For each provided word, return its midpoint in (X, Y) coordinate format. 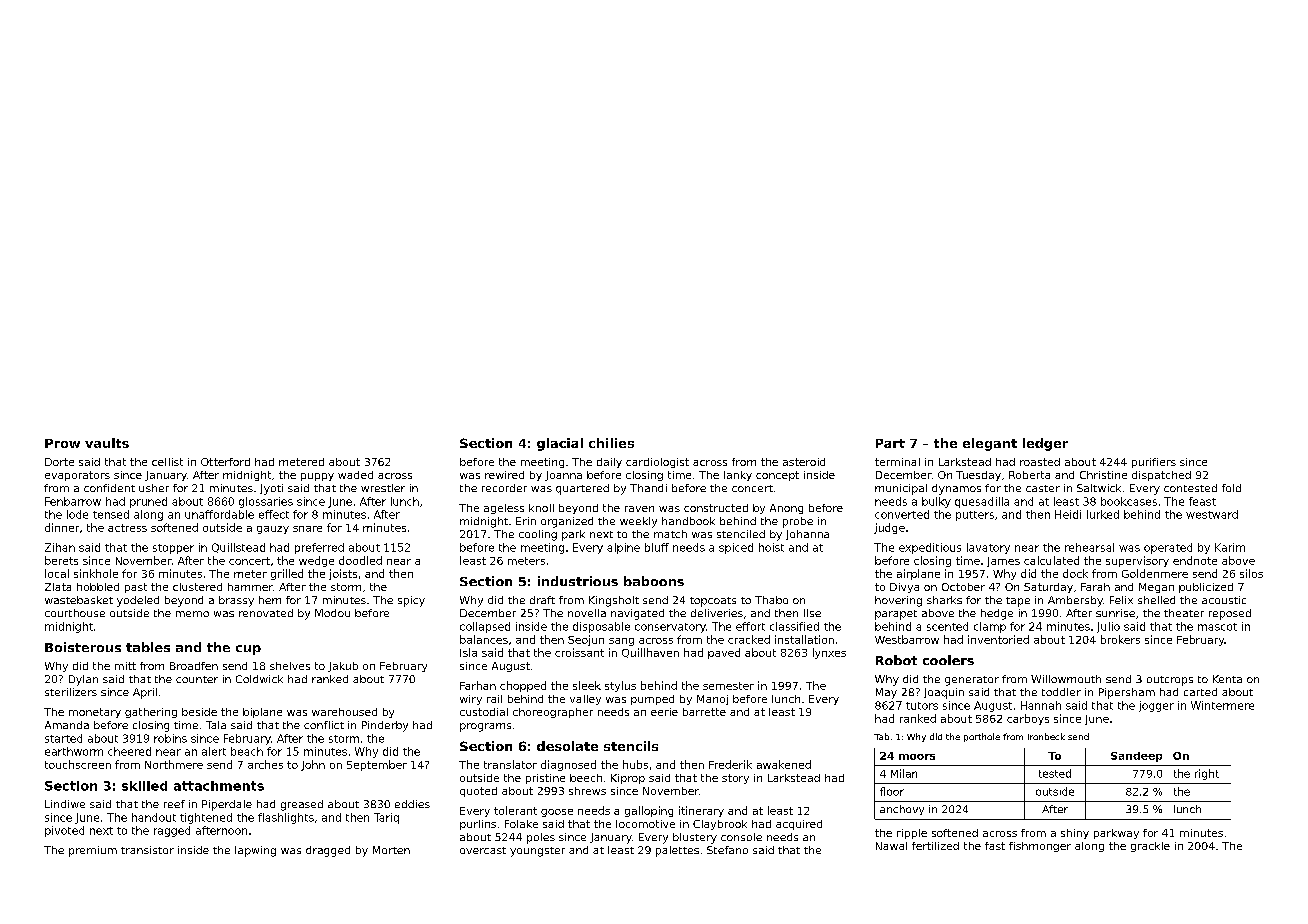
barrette (704, 712)
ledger (1045, 444)
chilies (611, 443)
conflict (324, 725)
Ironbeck (1046, 736)
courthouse (75, 613)
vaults (107, 443)
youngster (537, 852)
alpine (623, 548)
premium (93, 851)
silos (1251, 573)
